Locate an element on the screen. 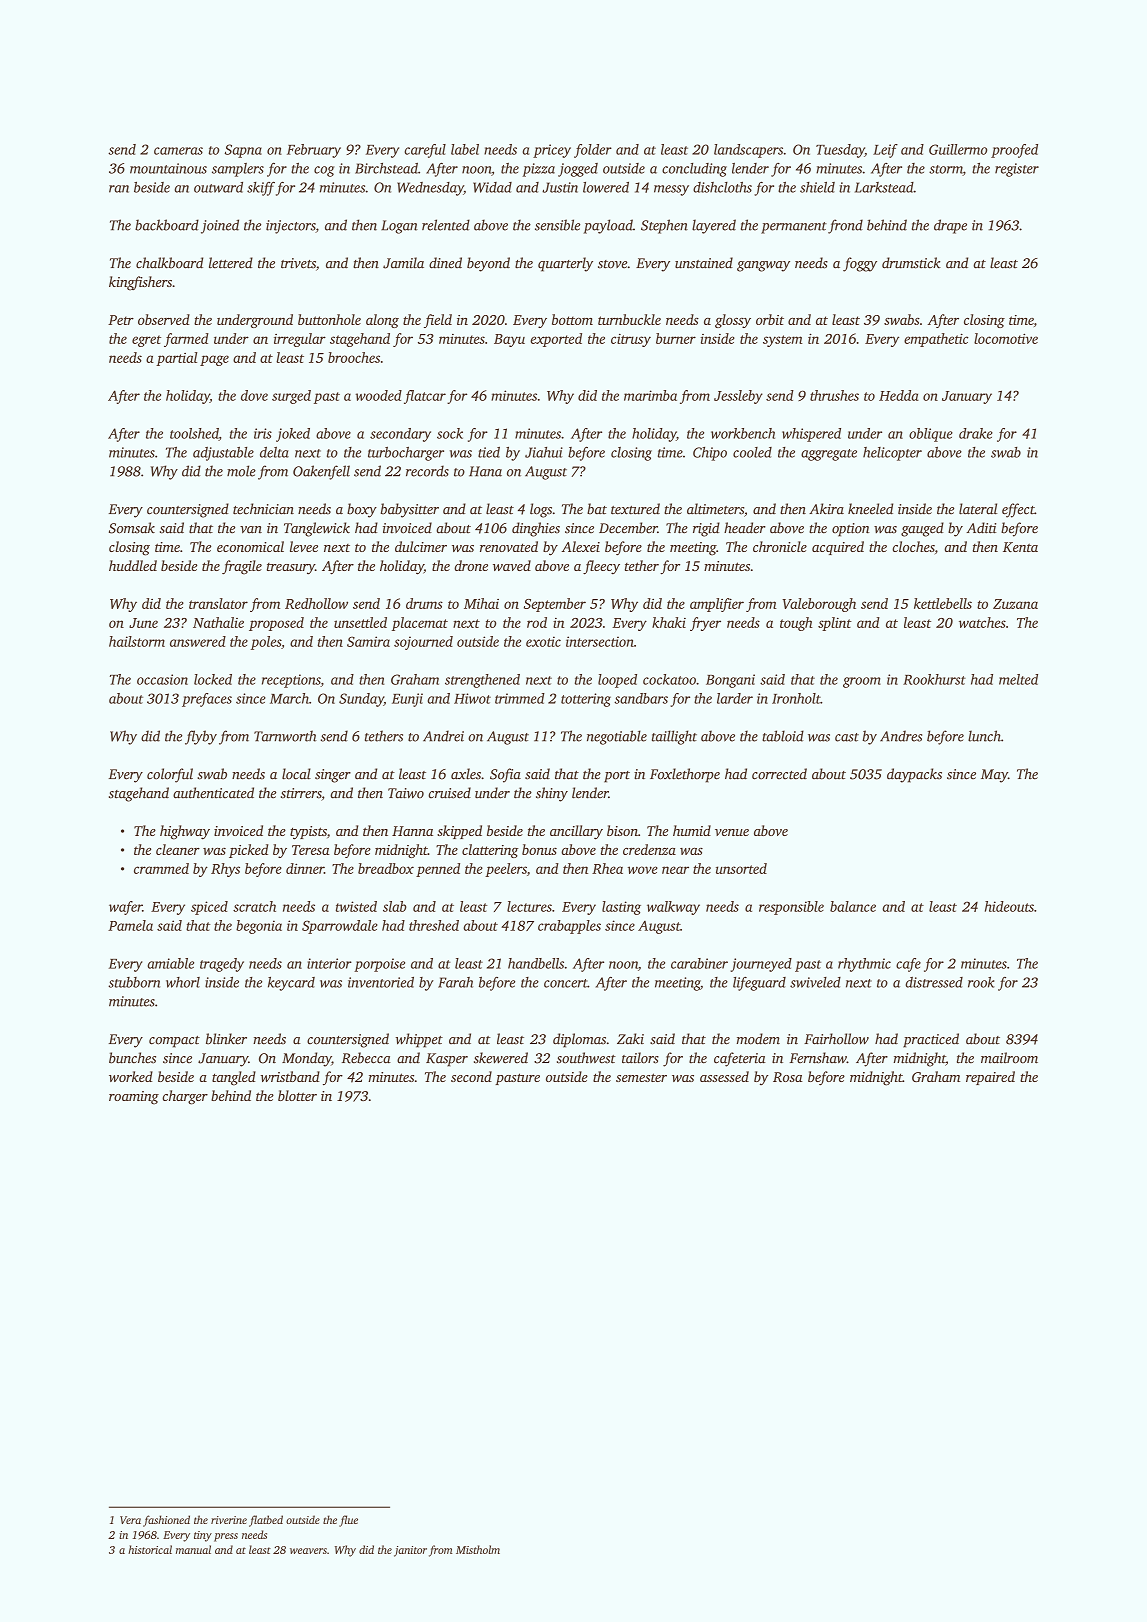 This screenshot has height=1622, width=1147. label is located at coordinates (465, 149).
